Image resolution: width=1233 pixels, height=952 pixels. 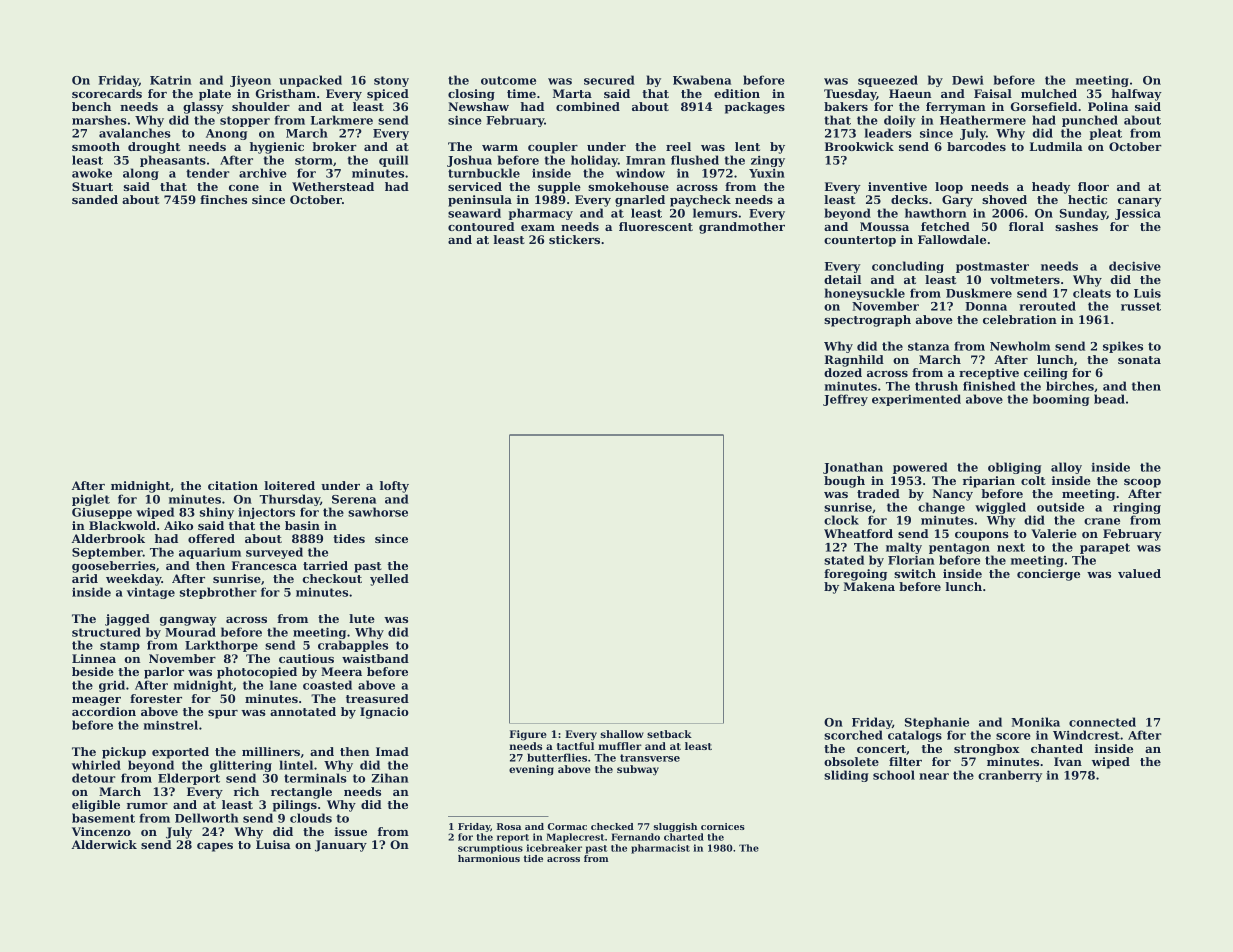 What do you see at coordinates (1035, 722) in the screenshot?
I see `Monika` at bounding box center [1035, 722].
